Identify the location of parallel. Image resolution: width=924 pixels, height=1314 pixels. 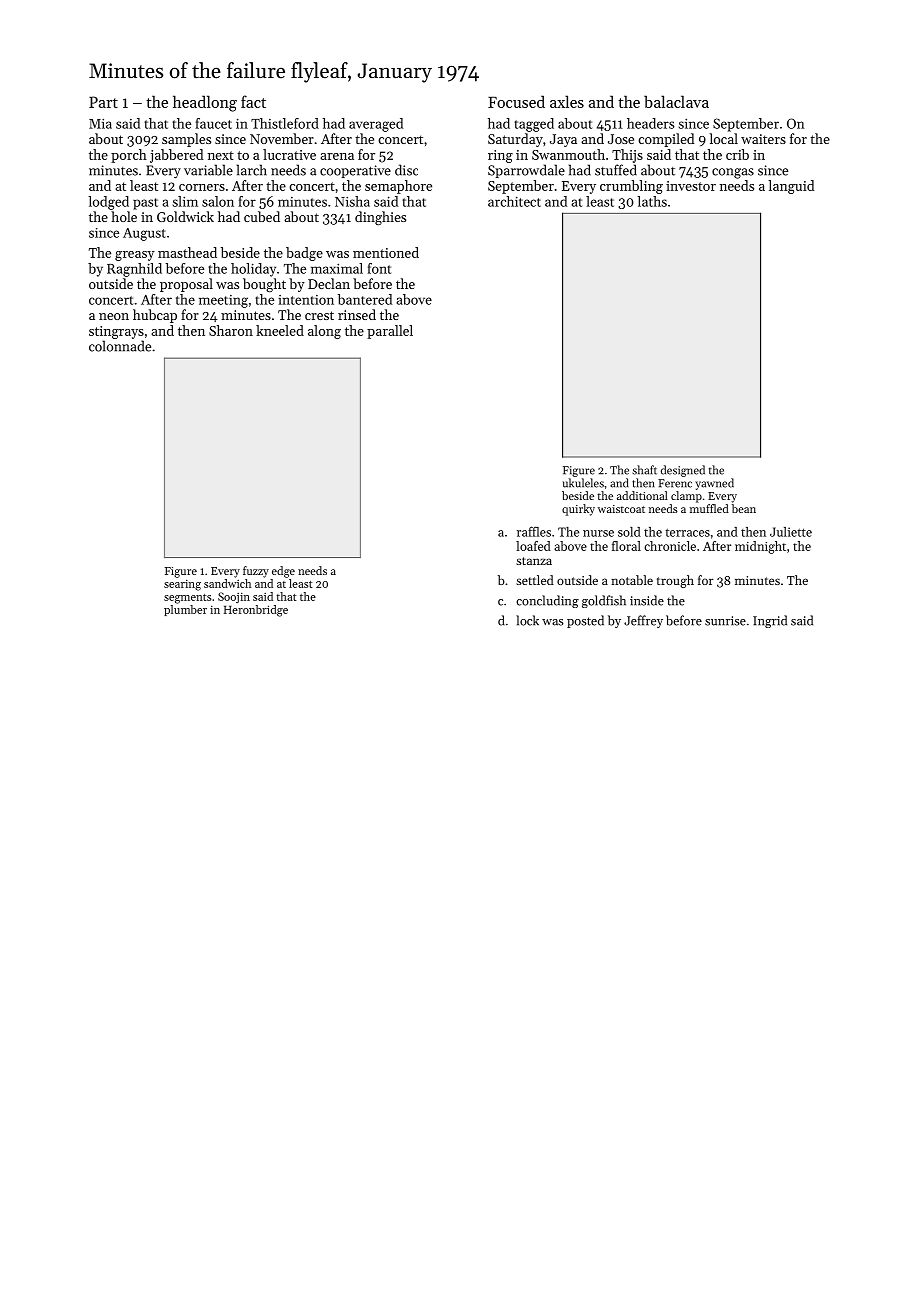
(390, 332).
